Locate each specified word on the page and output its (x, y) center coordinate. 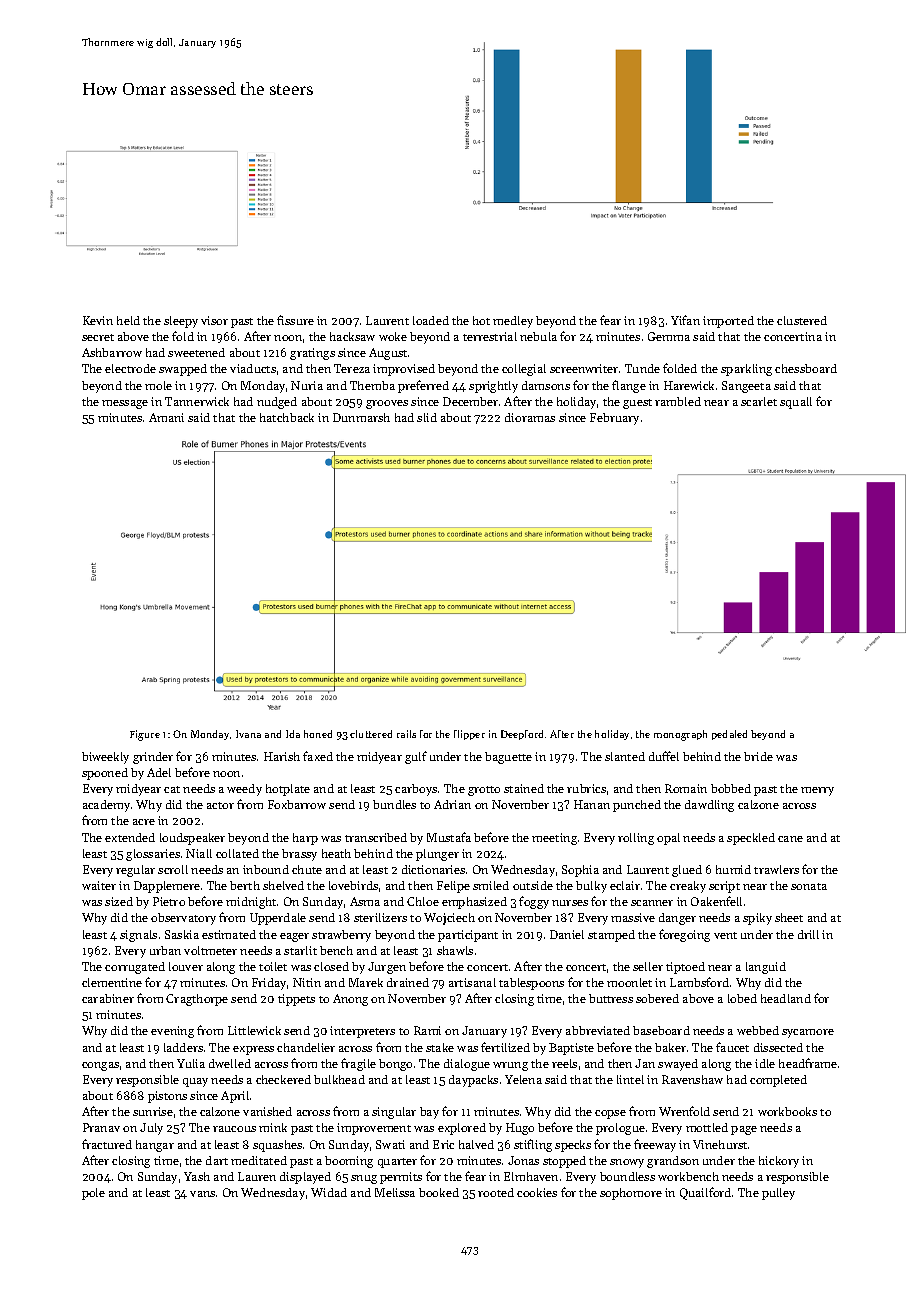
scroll (173, 869)
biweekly (105, 758)
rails (406, 734)
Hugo (520, 1129)
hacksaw (352, 336)
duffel (664, 756)
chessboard (806, 368)
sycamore (808, 1033)
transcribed (376, 837)
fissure (295, 320)
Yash (197, 1176)
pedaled (729, 735)
